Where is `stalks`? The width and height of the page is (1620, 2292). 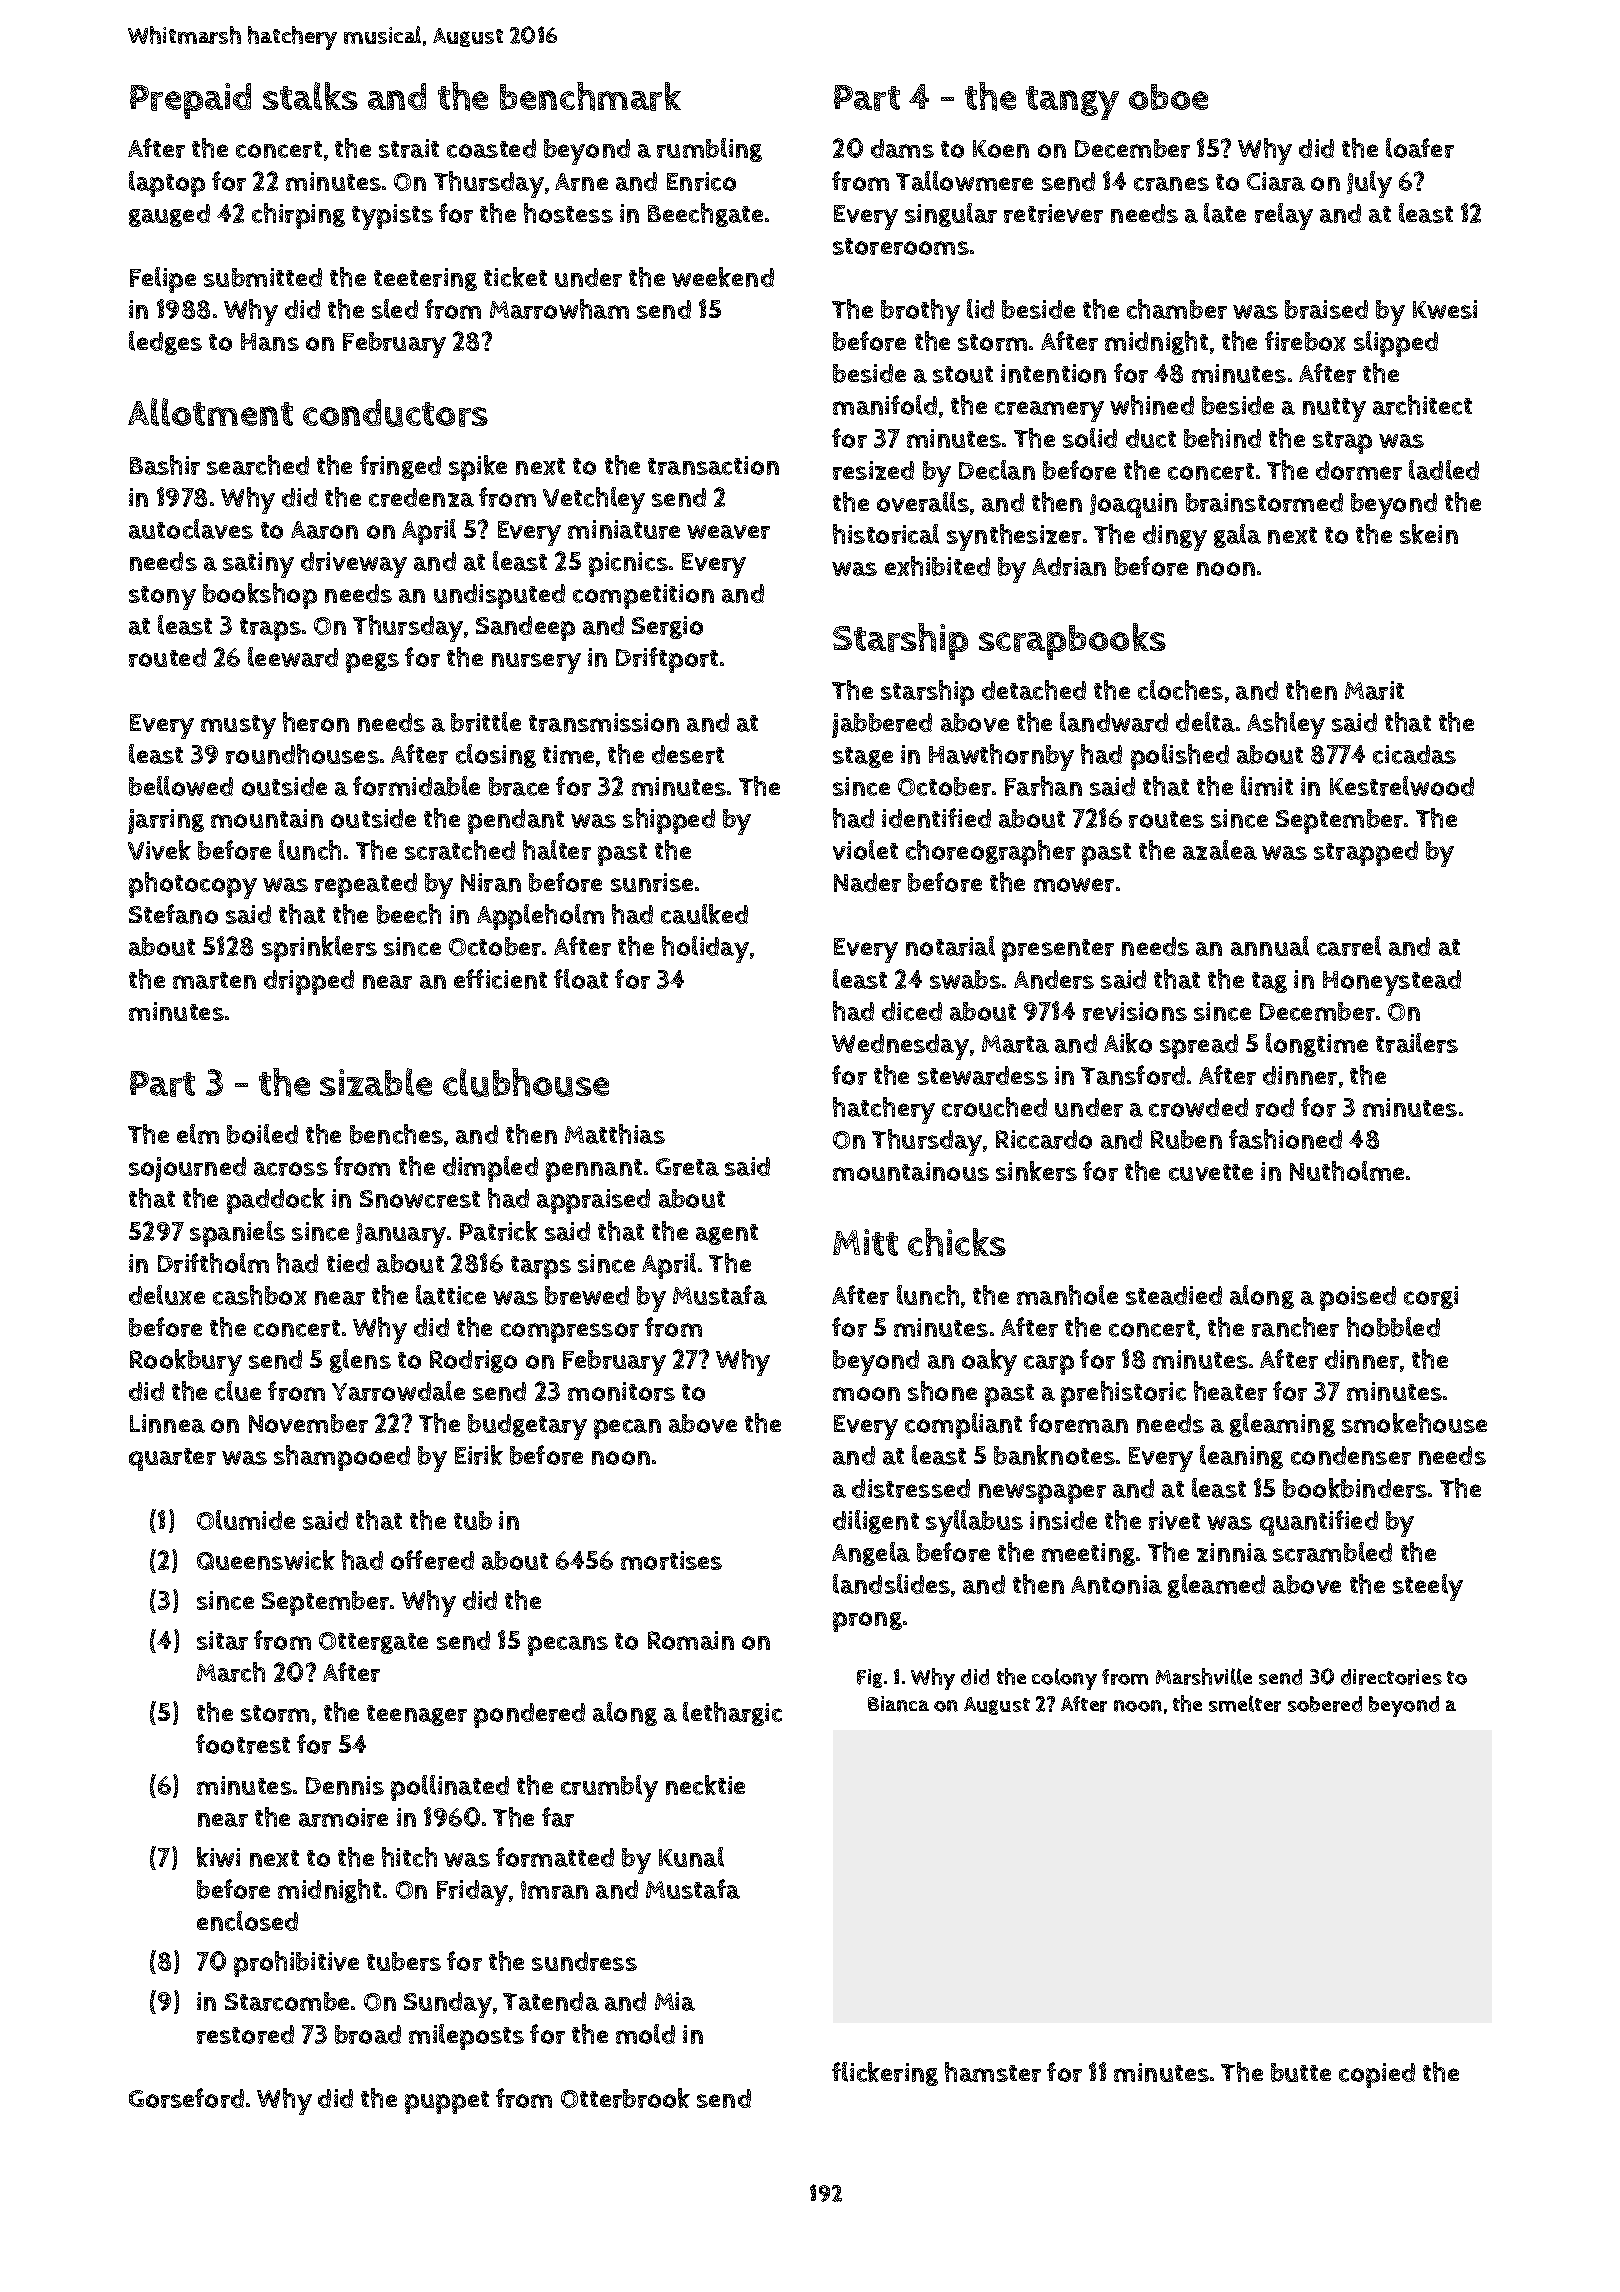 stalks is located at coordinates (310, 96).
